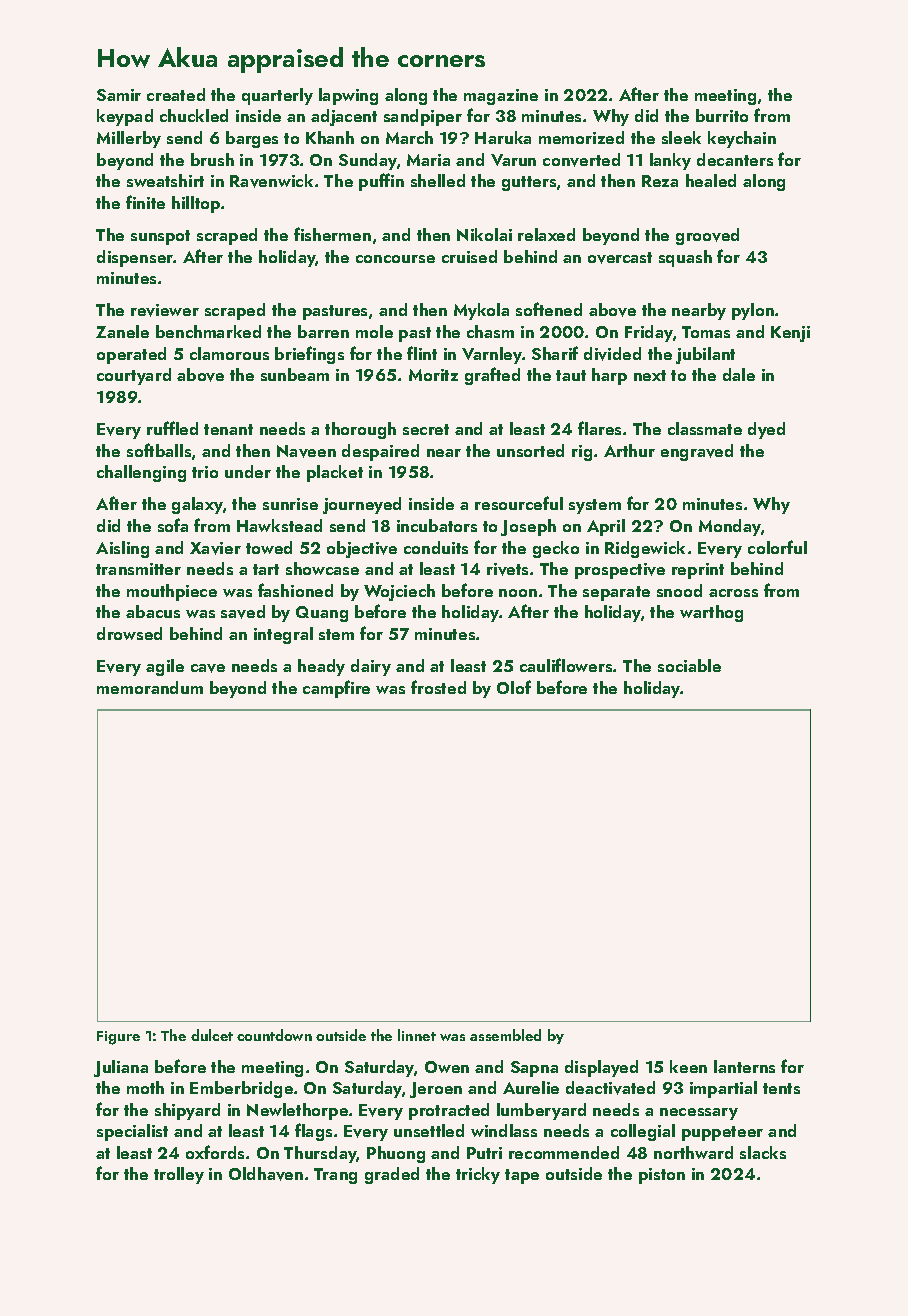 The height and width of the screenshot is (1316, 908). What do you see at coordinates (428, 160) in the screenshot?
I see `Maria` at bounding box center [428, 160].
